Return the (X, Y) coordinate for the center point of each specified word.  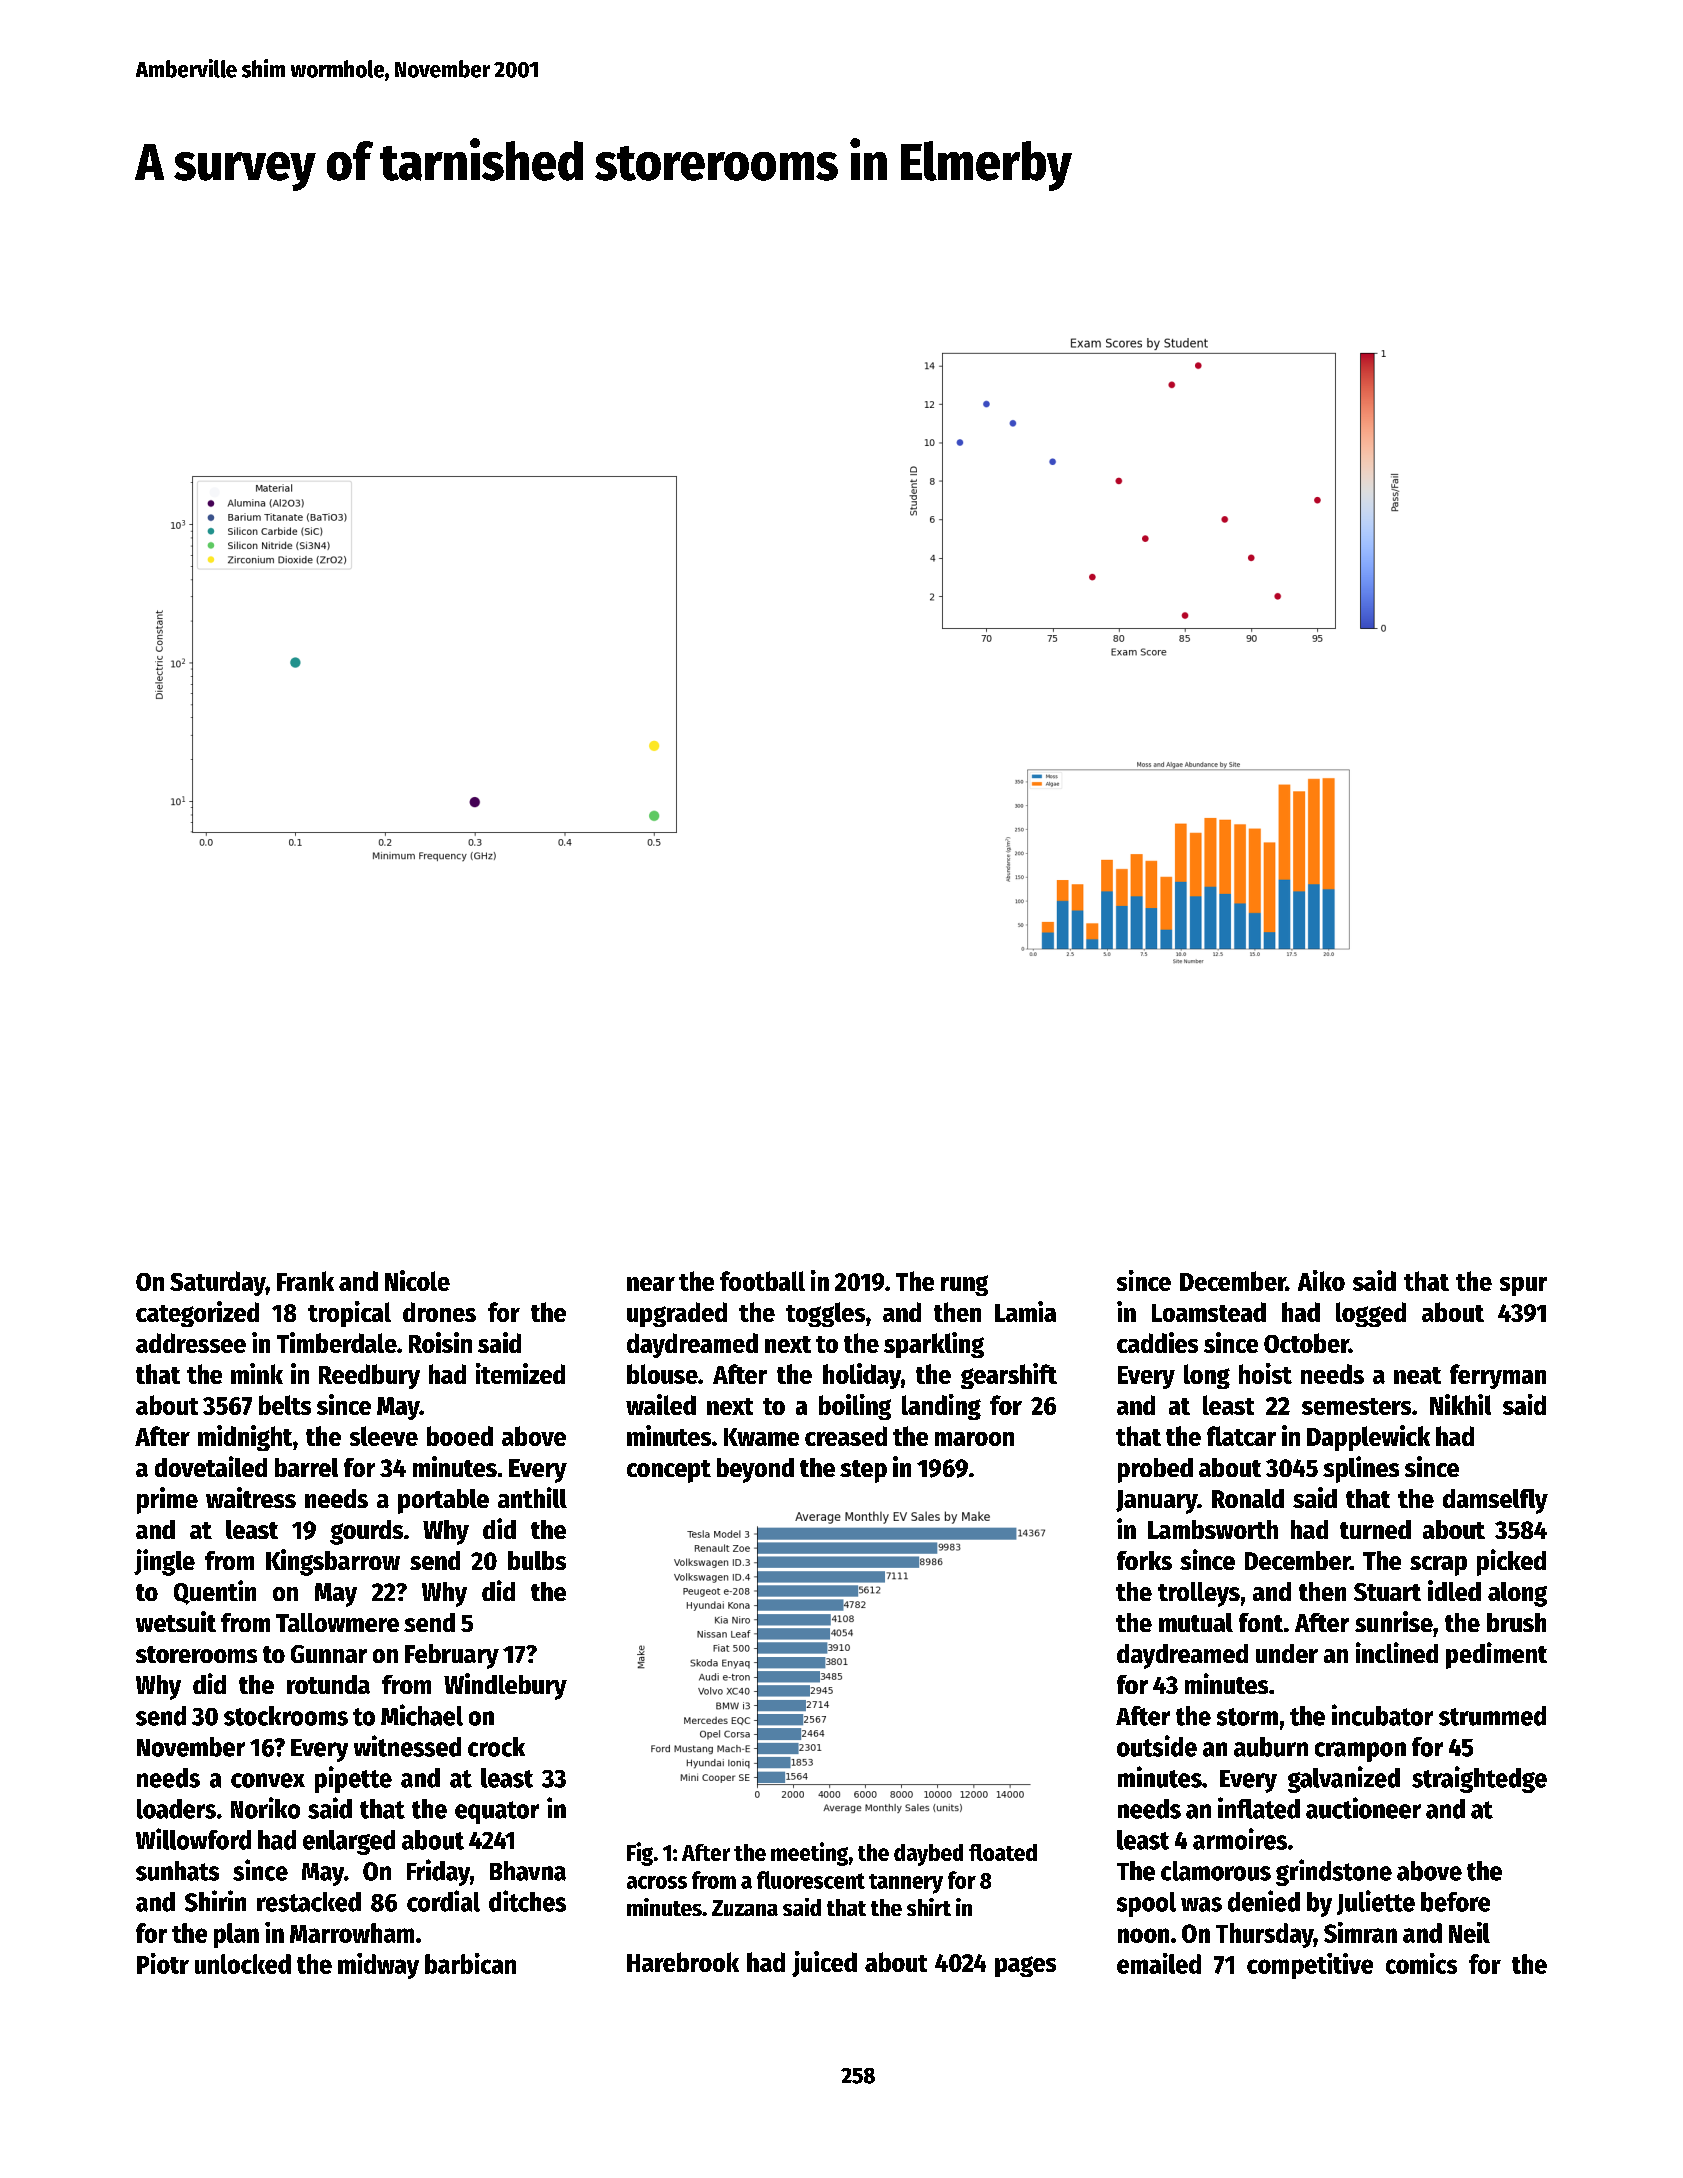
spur (1523, 1286)
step (863, 1471)
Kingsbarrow (333, 1562)
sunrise (1394, 1621)
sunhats (177, 1871)
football (762, 1281)
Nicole (417, 1280)
